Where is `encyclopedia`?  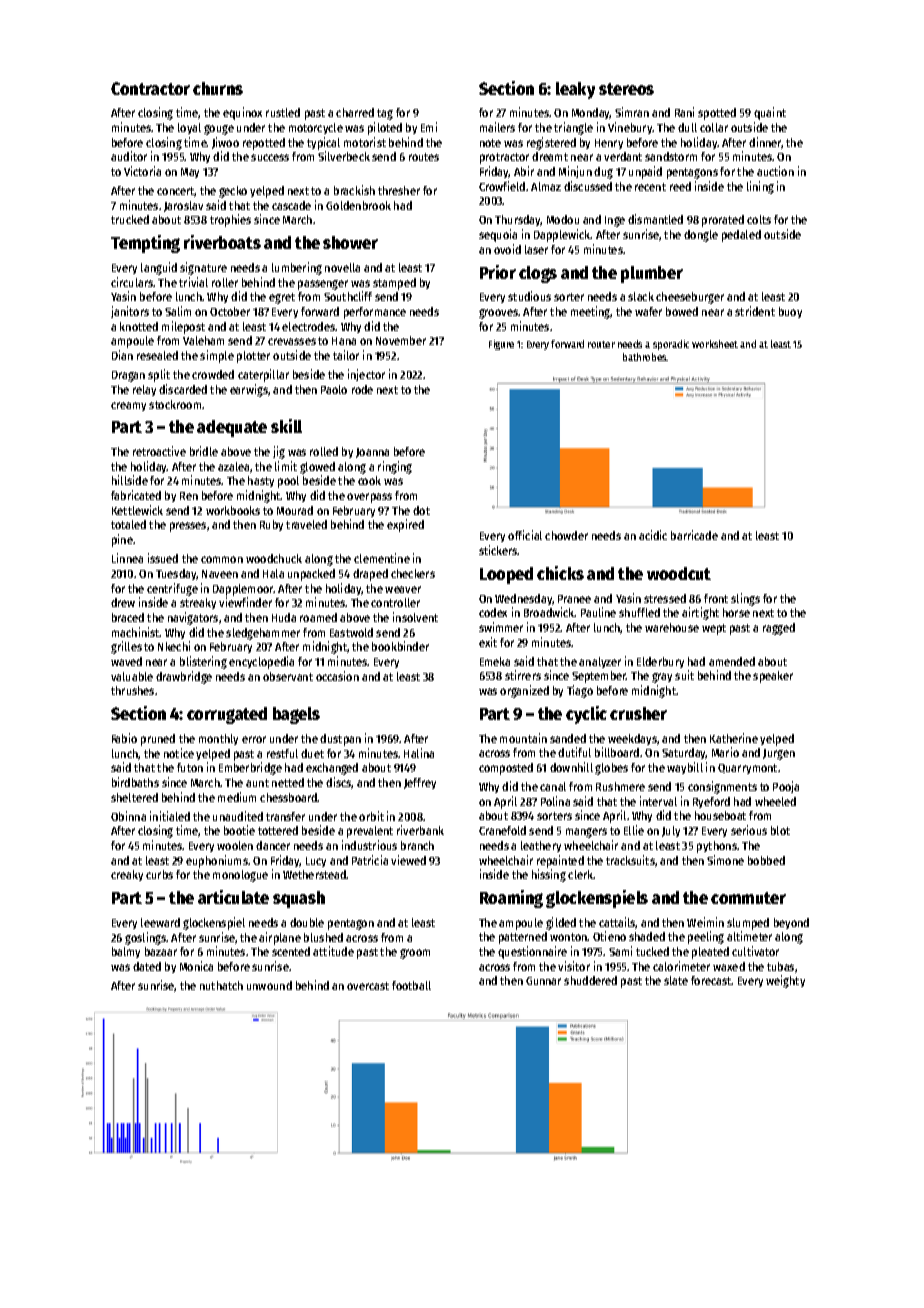 encyclopedia is located at coordinates (261, 662).
